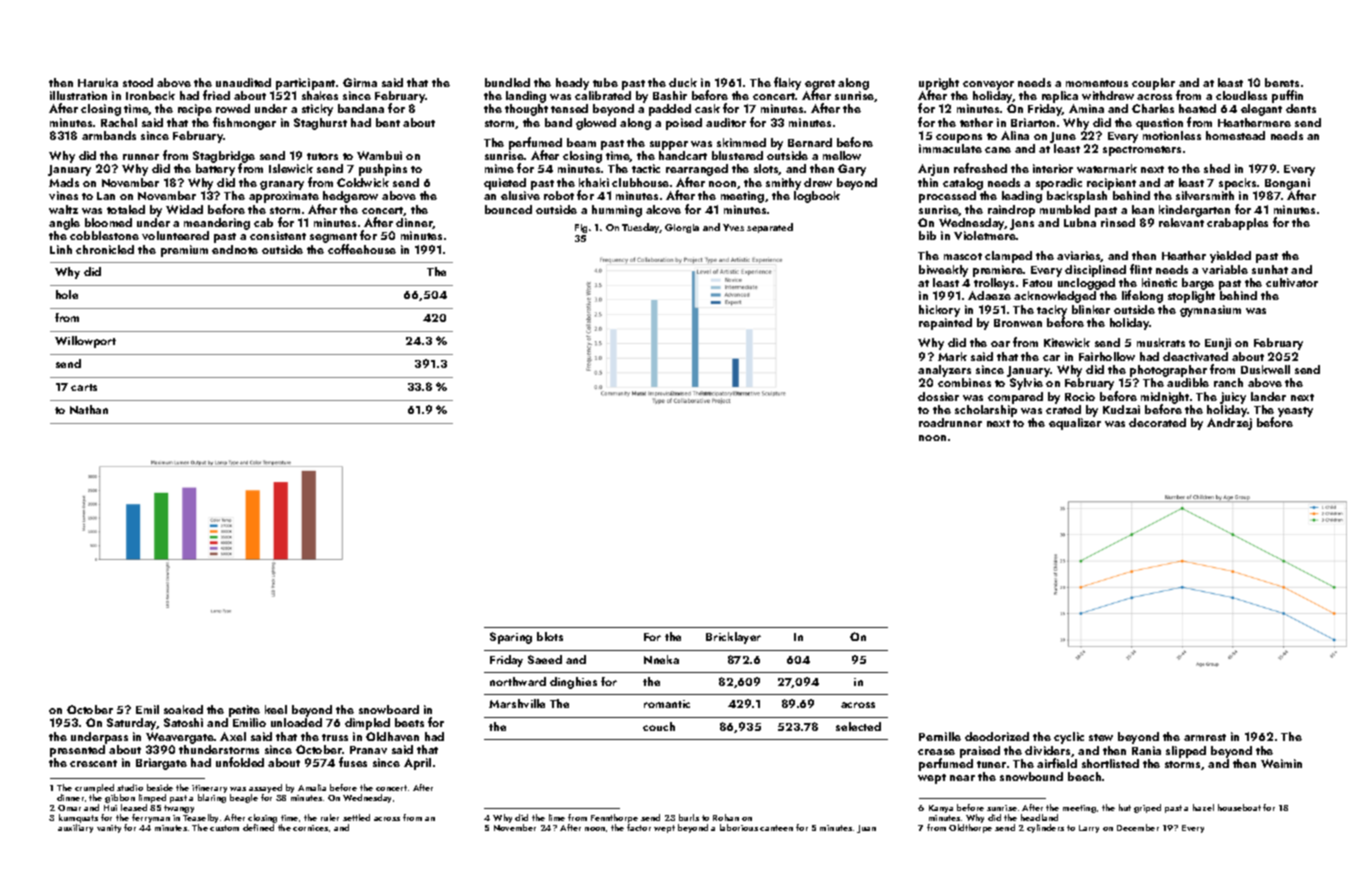  I want to click on hickory, so click(939, 311).
